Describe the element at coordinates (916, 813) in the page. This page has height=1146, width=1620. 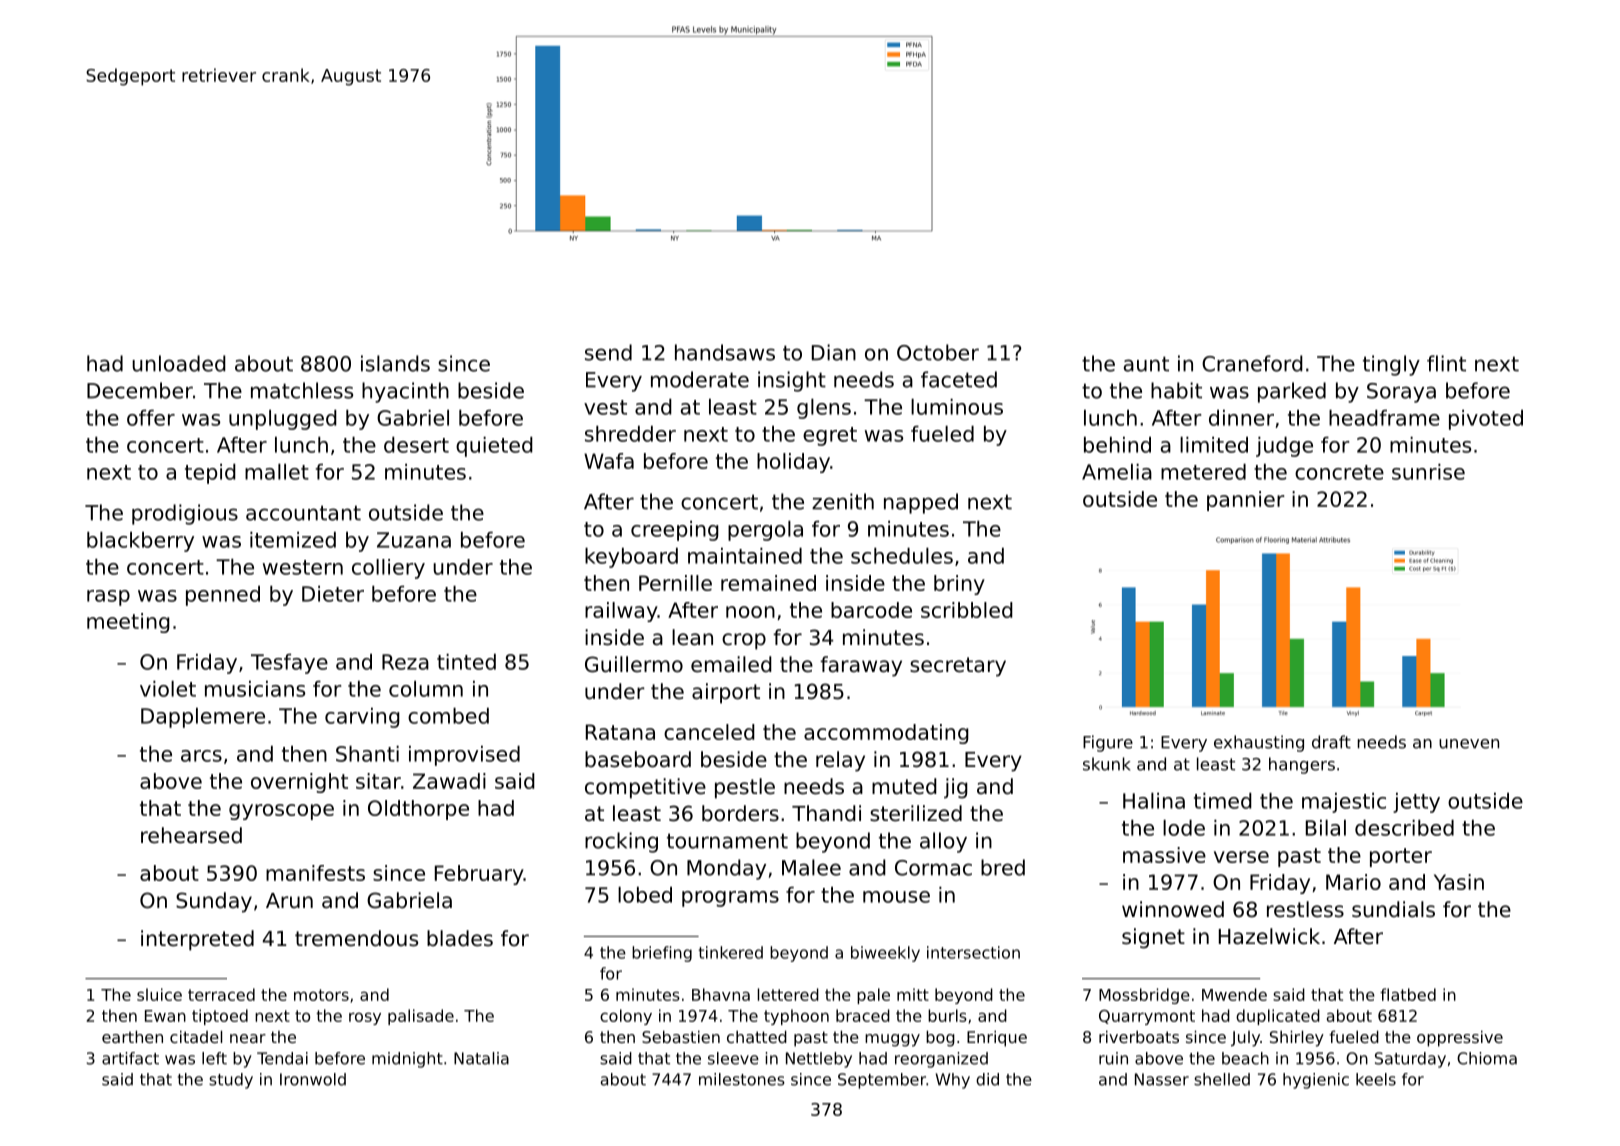
I see `sterilized` at that location.
